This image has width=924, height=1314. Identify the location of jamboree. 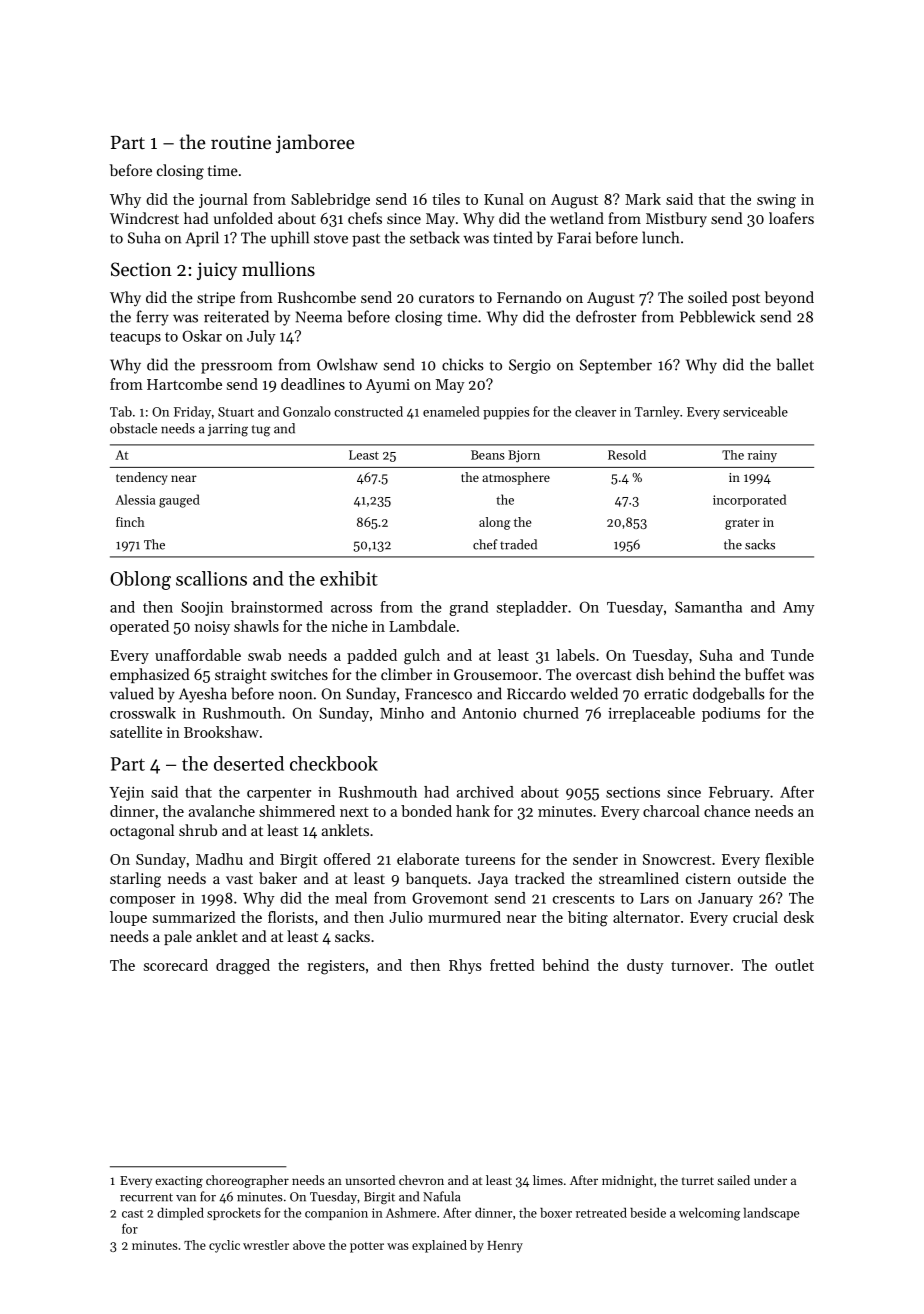
(315, 143).
